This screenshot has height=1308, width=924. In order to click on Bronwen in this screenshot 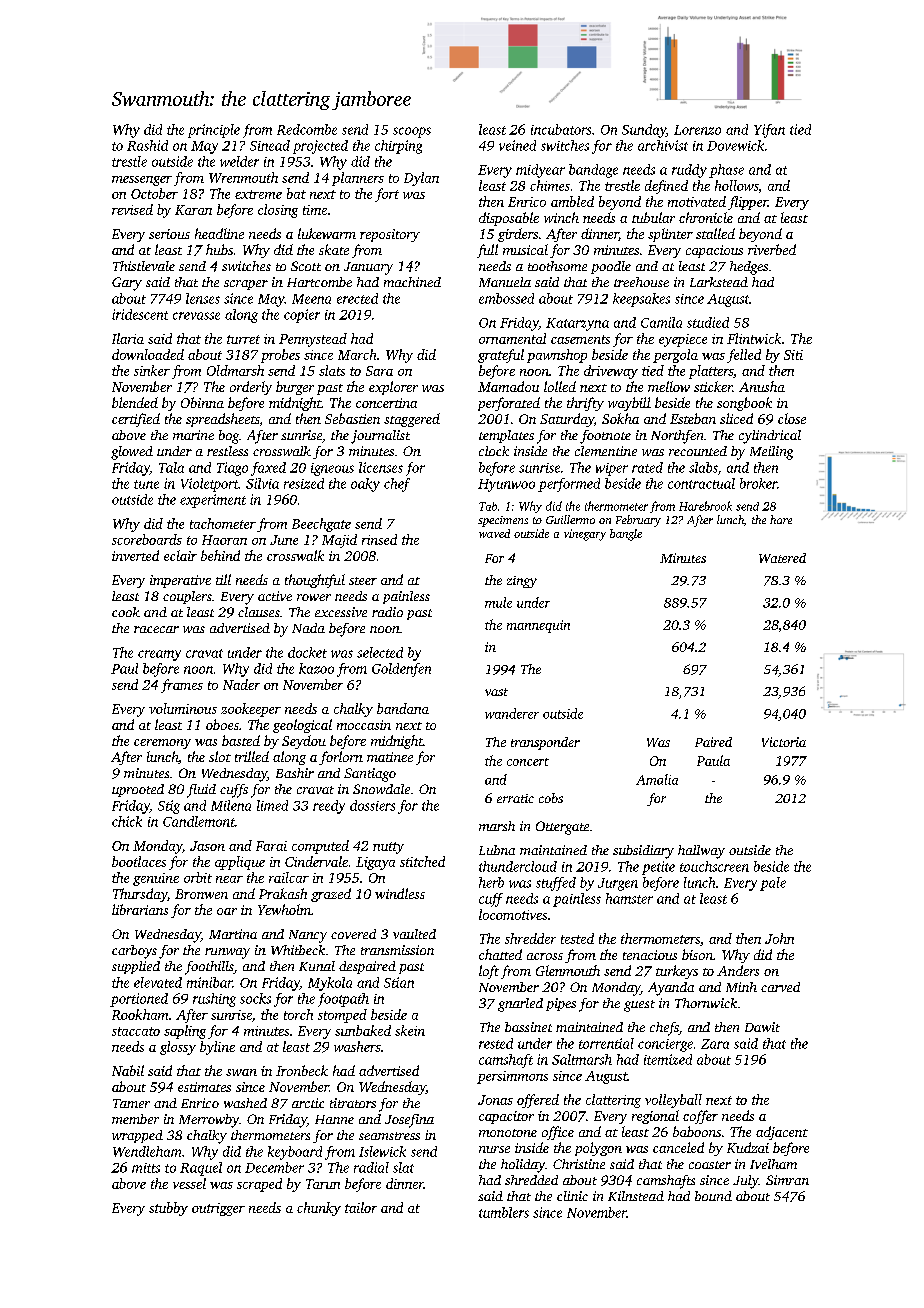, I will do `click(201, 894)`.
